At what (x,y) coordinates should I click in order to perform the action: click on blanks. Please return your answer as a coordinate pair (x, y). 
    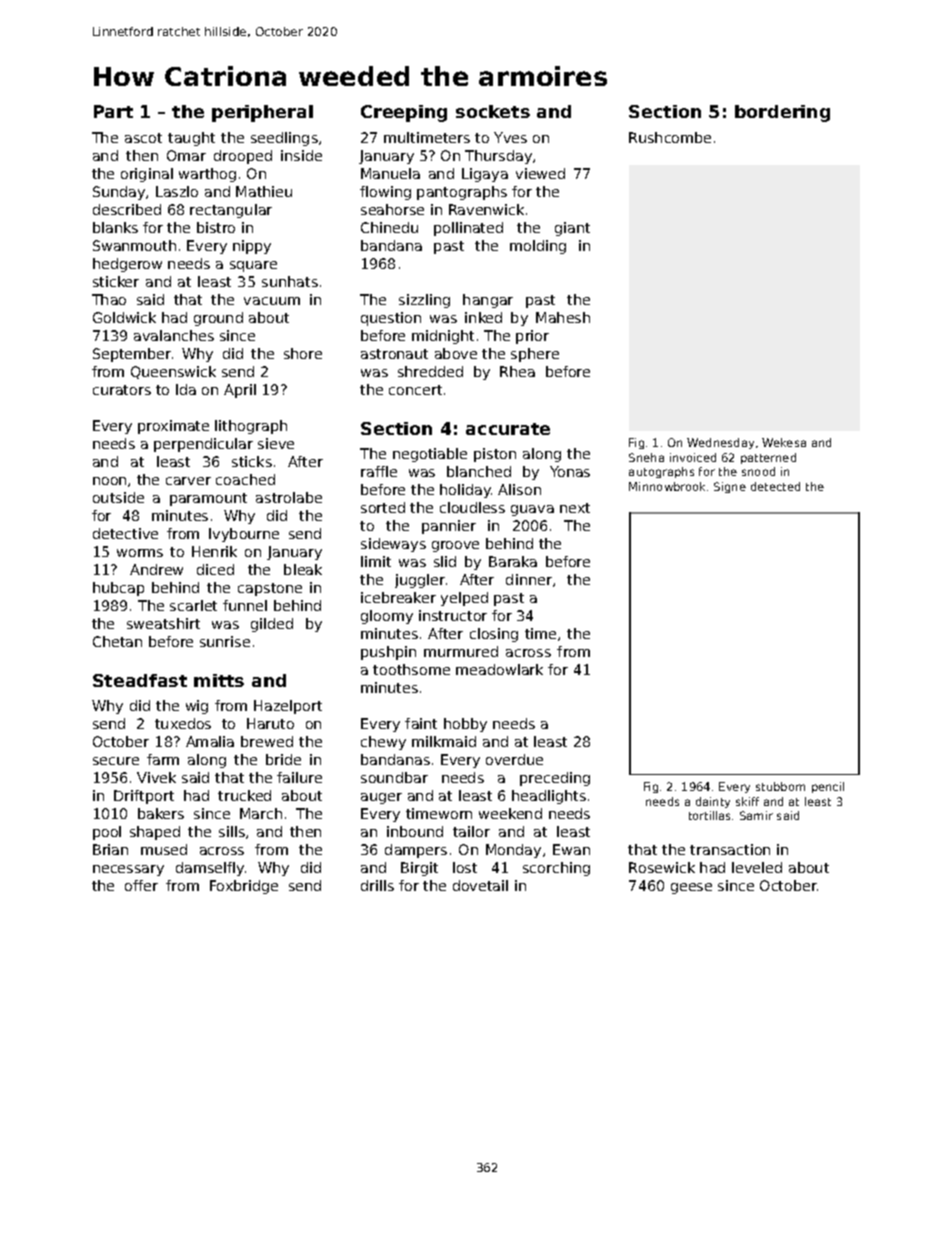
    Looking at the image, I should click on (115, 227).
